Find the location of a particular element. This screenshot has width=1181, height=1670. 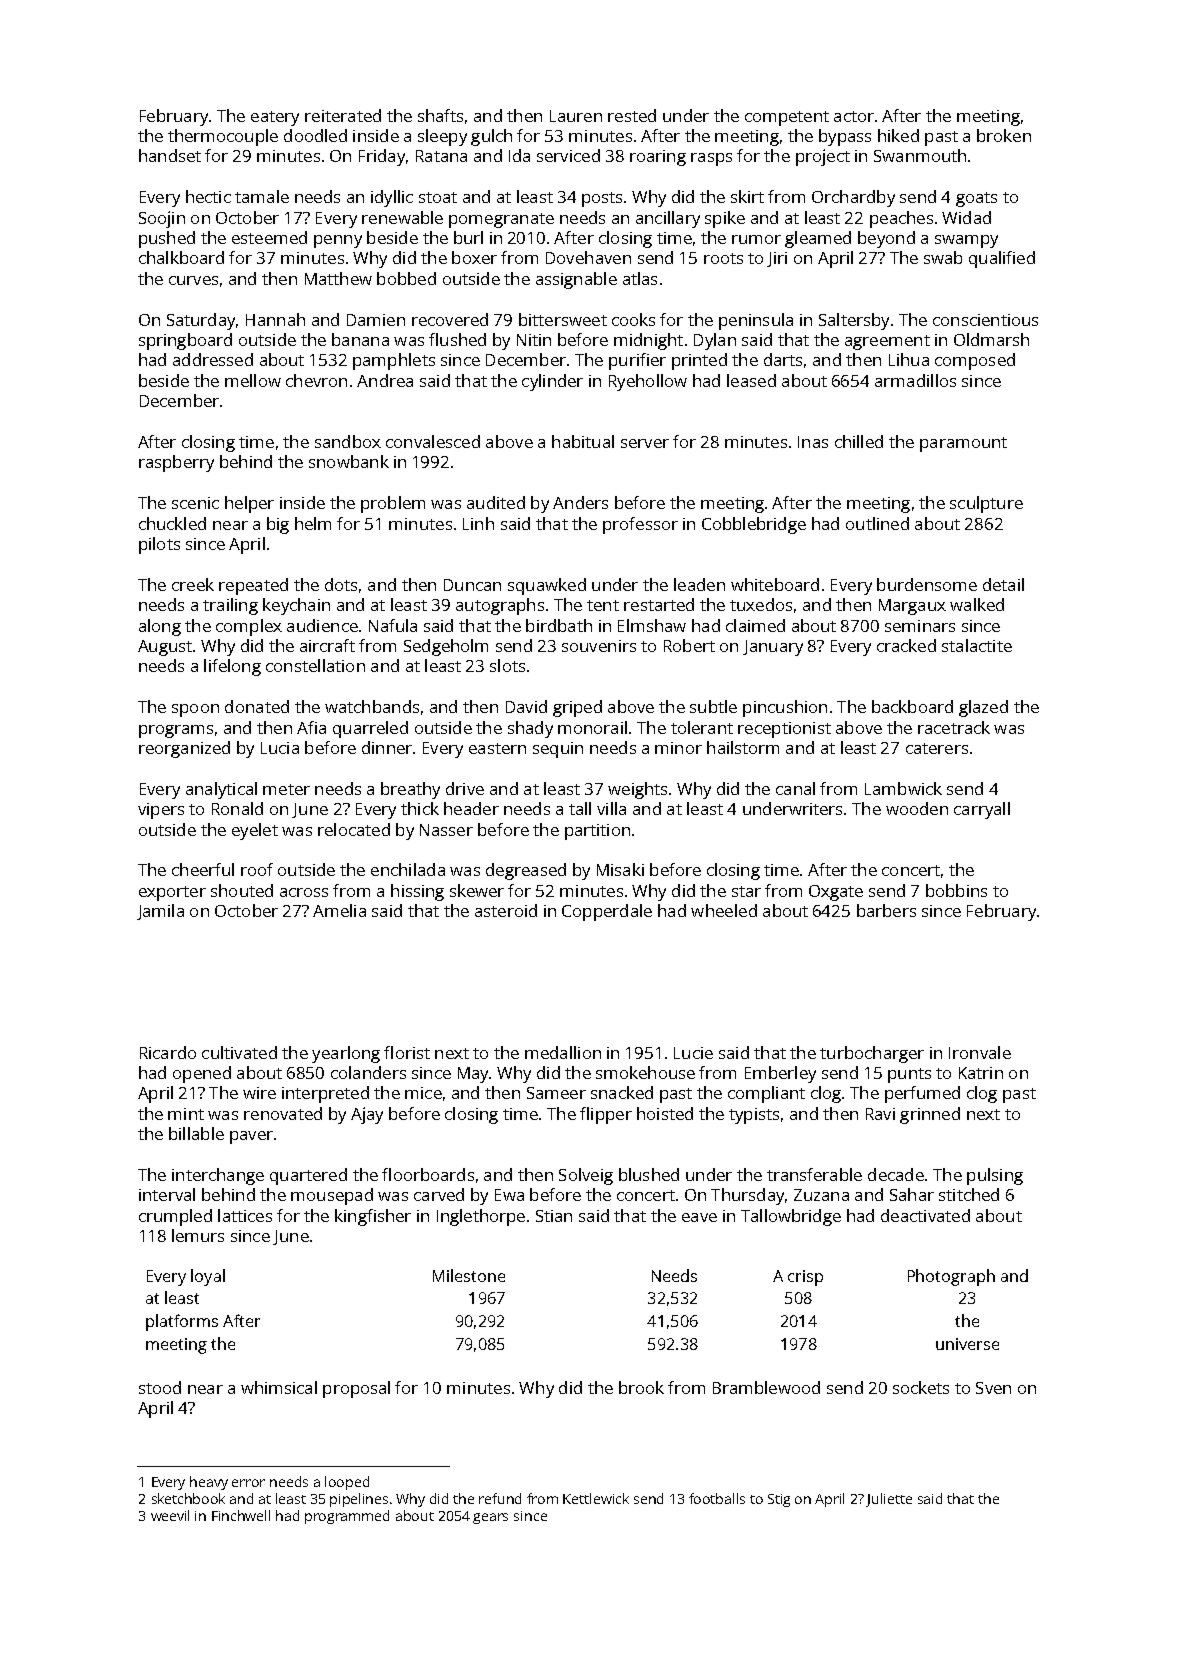

brook is located at coordinates (641, 1387).
